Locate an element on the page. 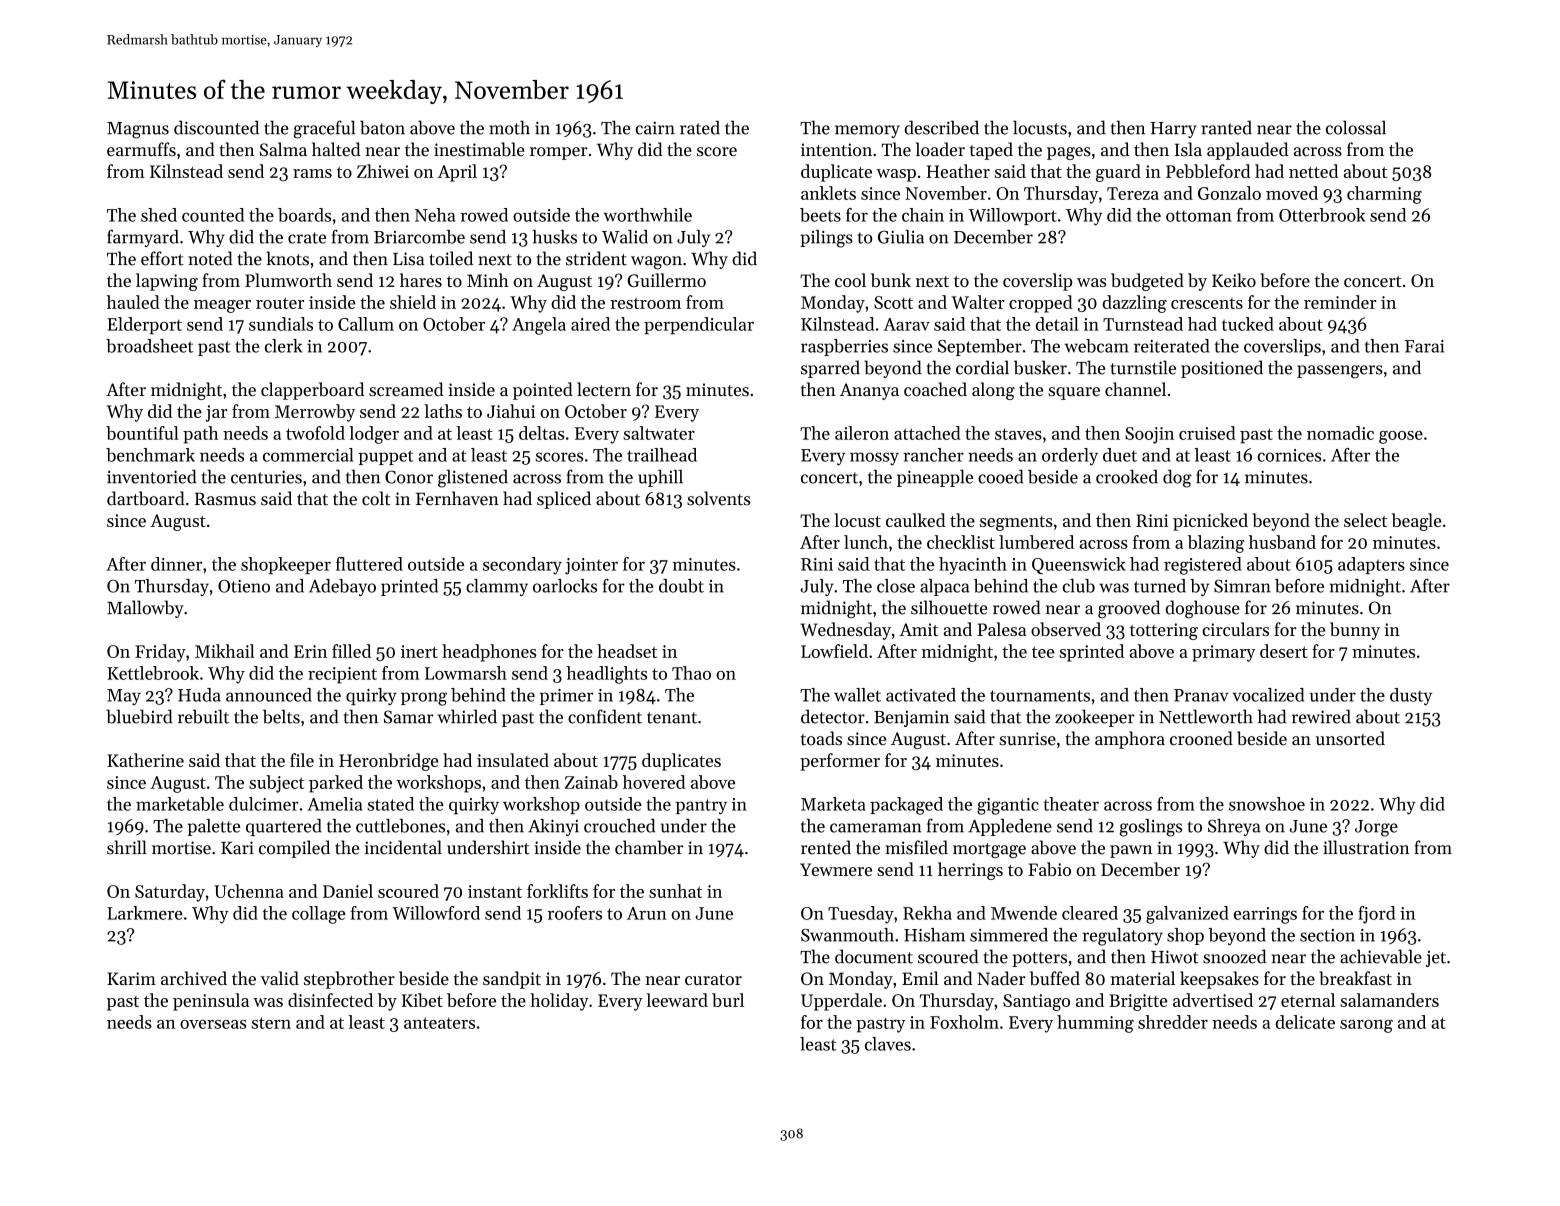 Image resolution: width=1560 pixels, height=1206 pixels. overseas is located at coordinates (213, 1024).
